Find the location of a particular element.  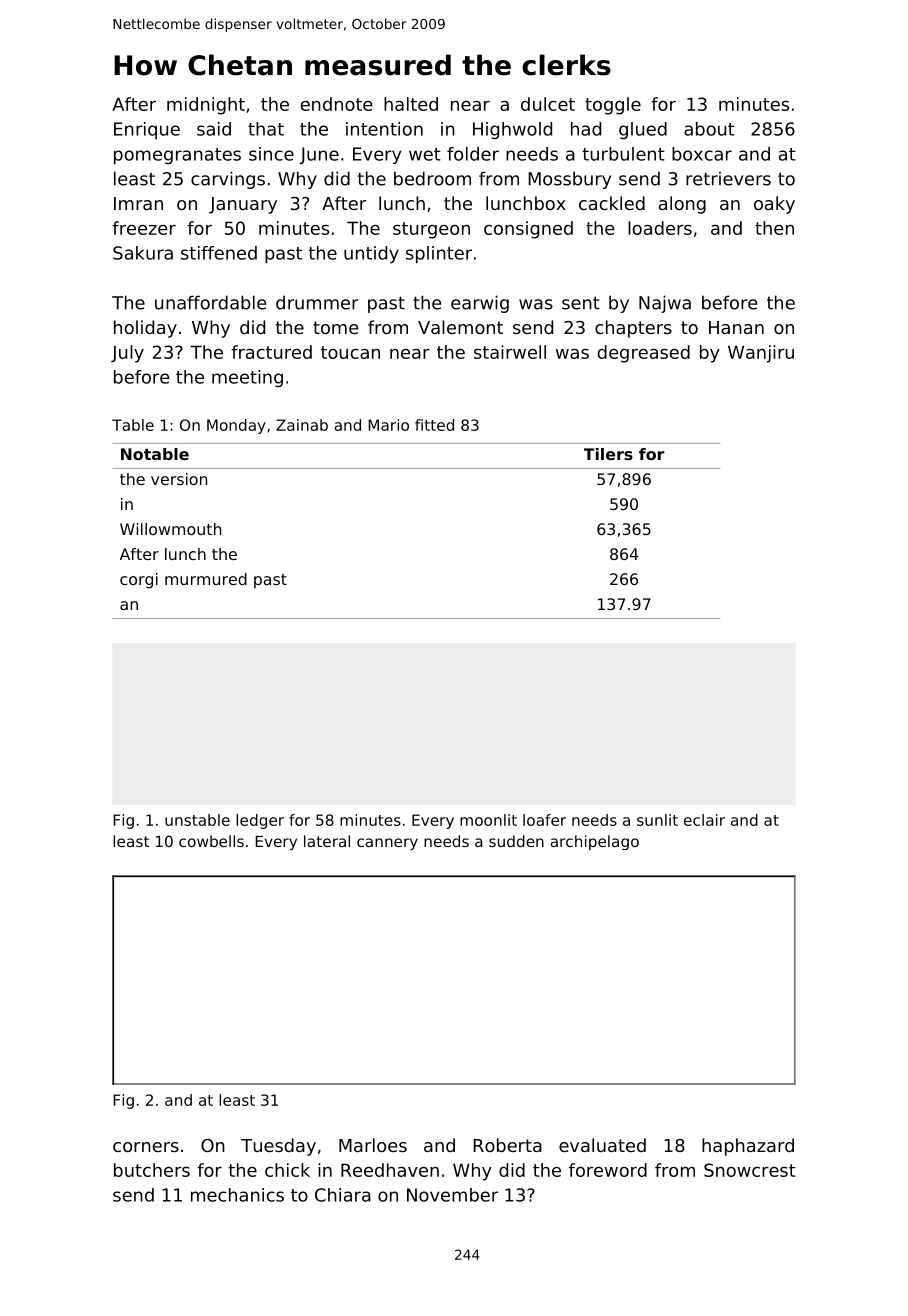

loafer is located at coordinates (544, 820).
